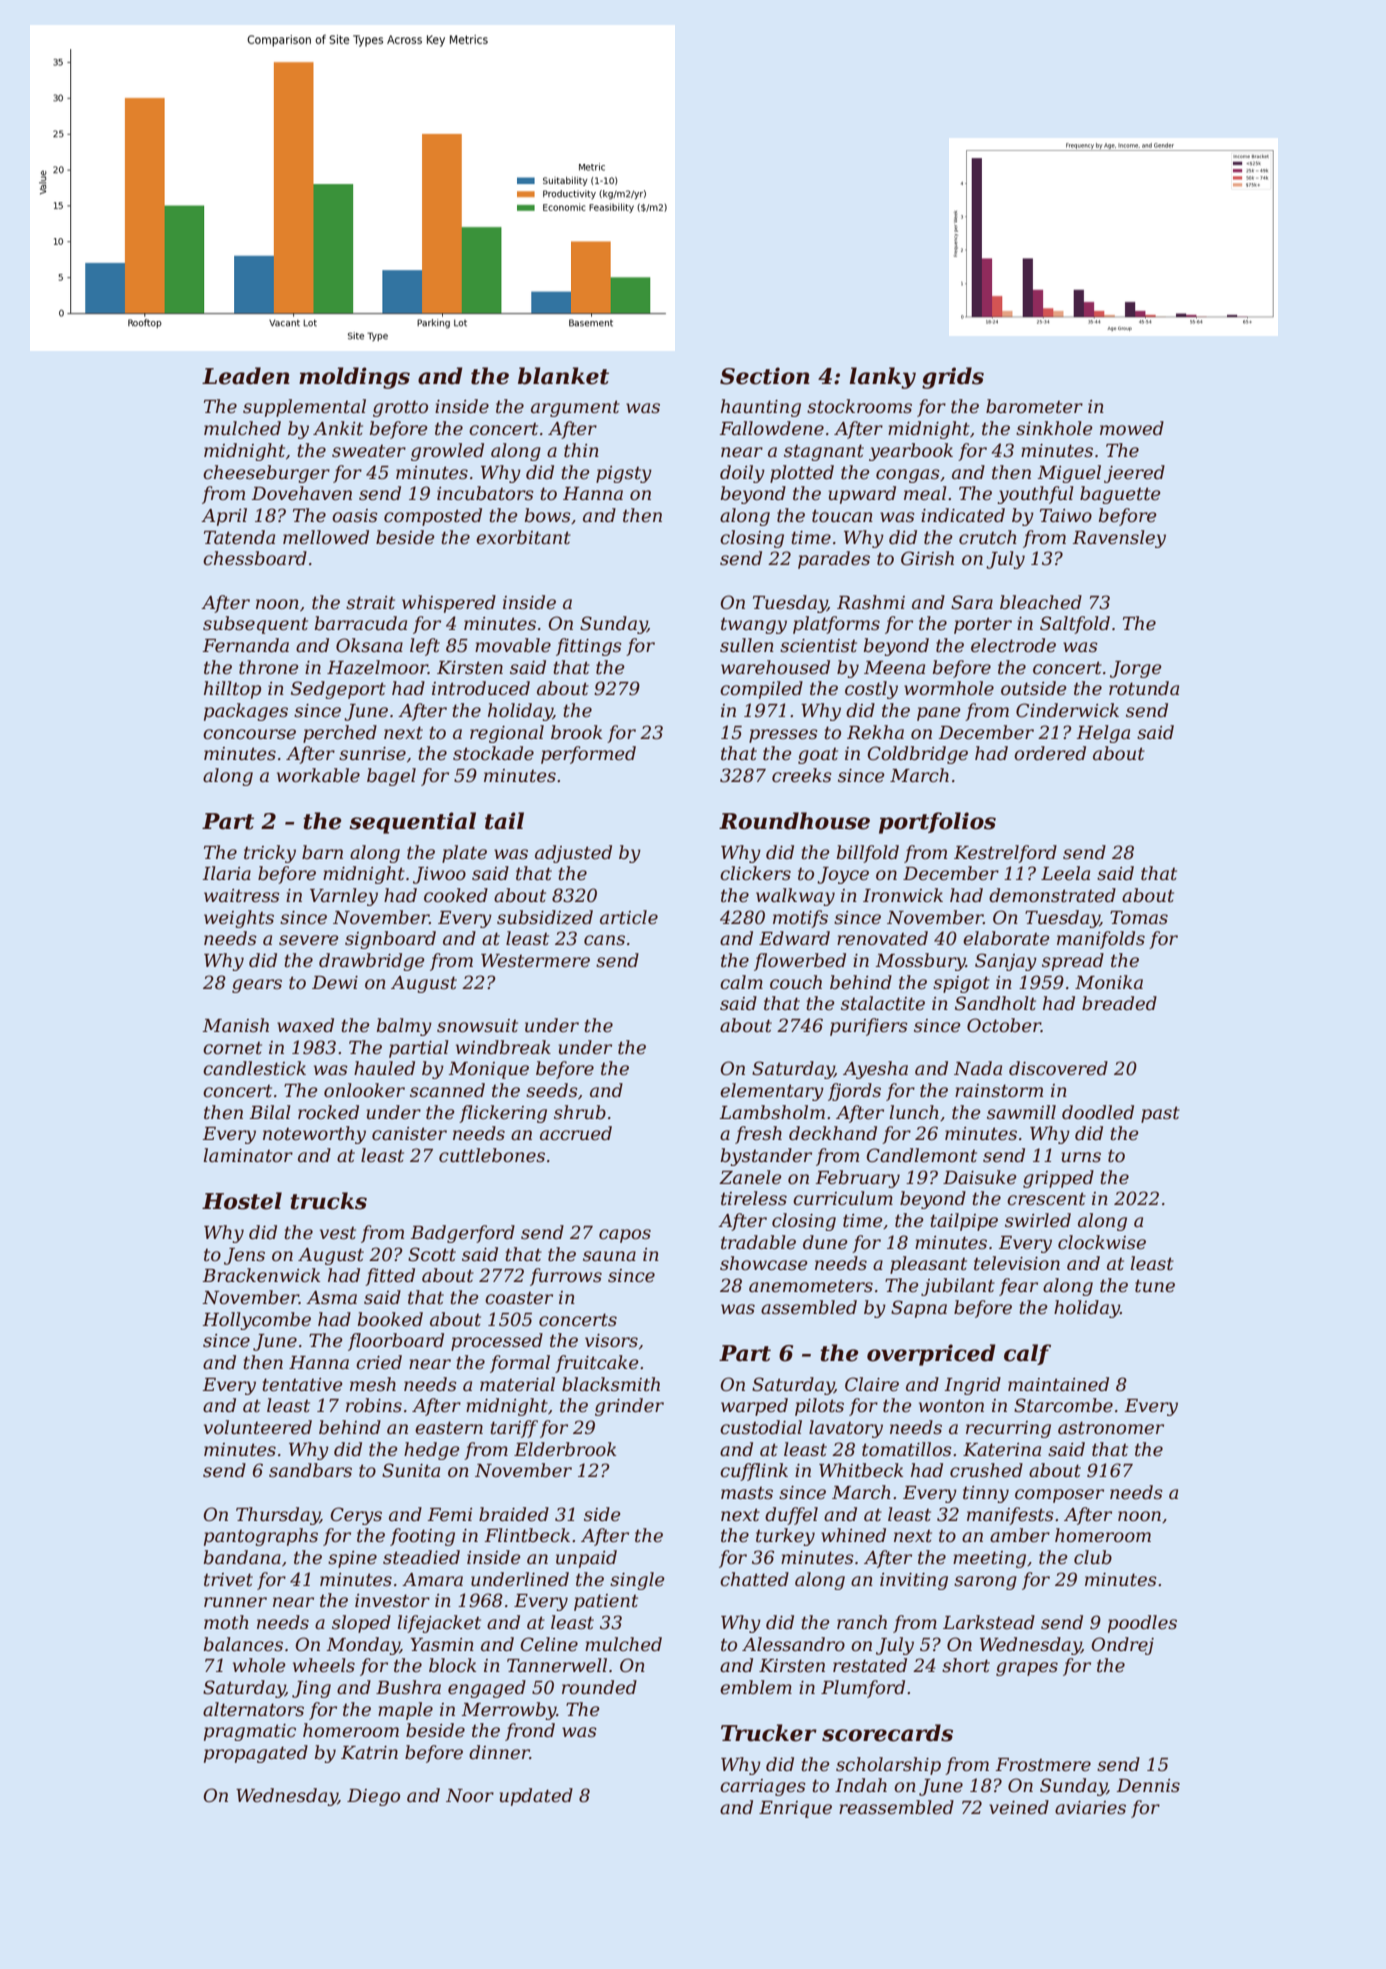 The height and width of the screenshot is (1969, 1386). What do you see at coordinates (573, 854) in the screenshot?
I see `adjusted` at bounding box center [573, 854].
